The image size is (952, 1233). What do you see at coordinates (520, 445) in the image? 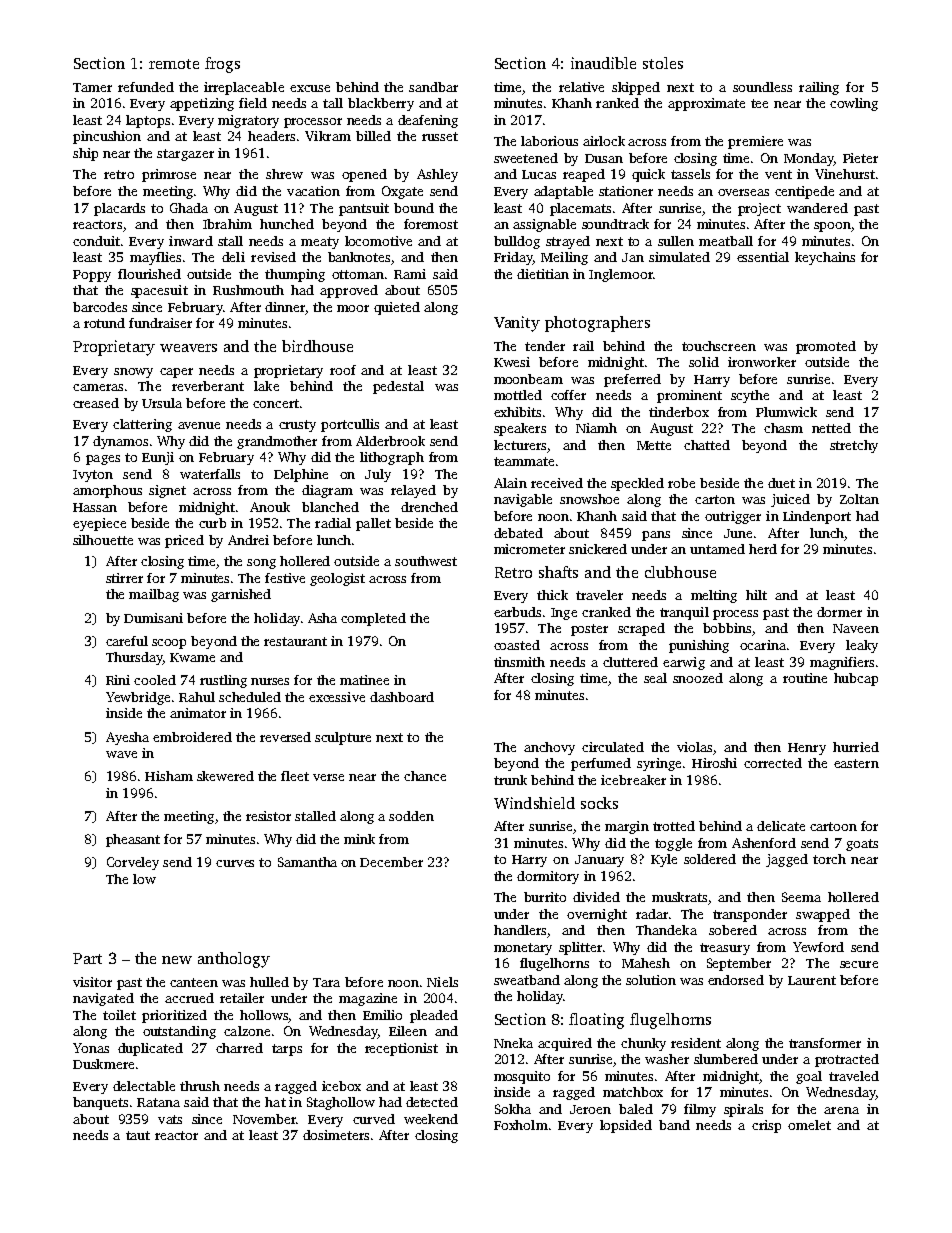
I see `lecturers` at bounding box center [520, 445].
